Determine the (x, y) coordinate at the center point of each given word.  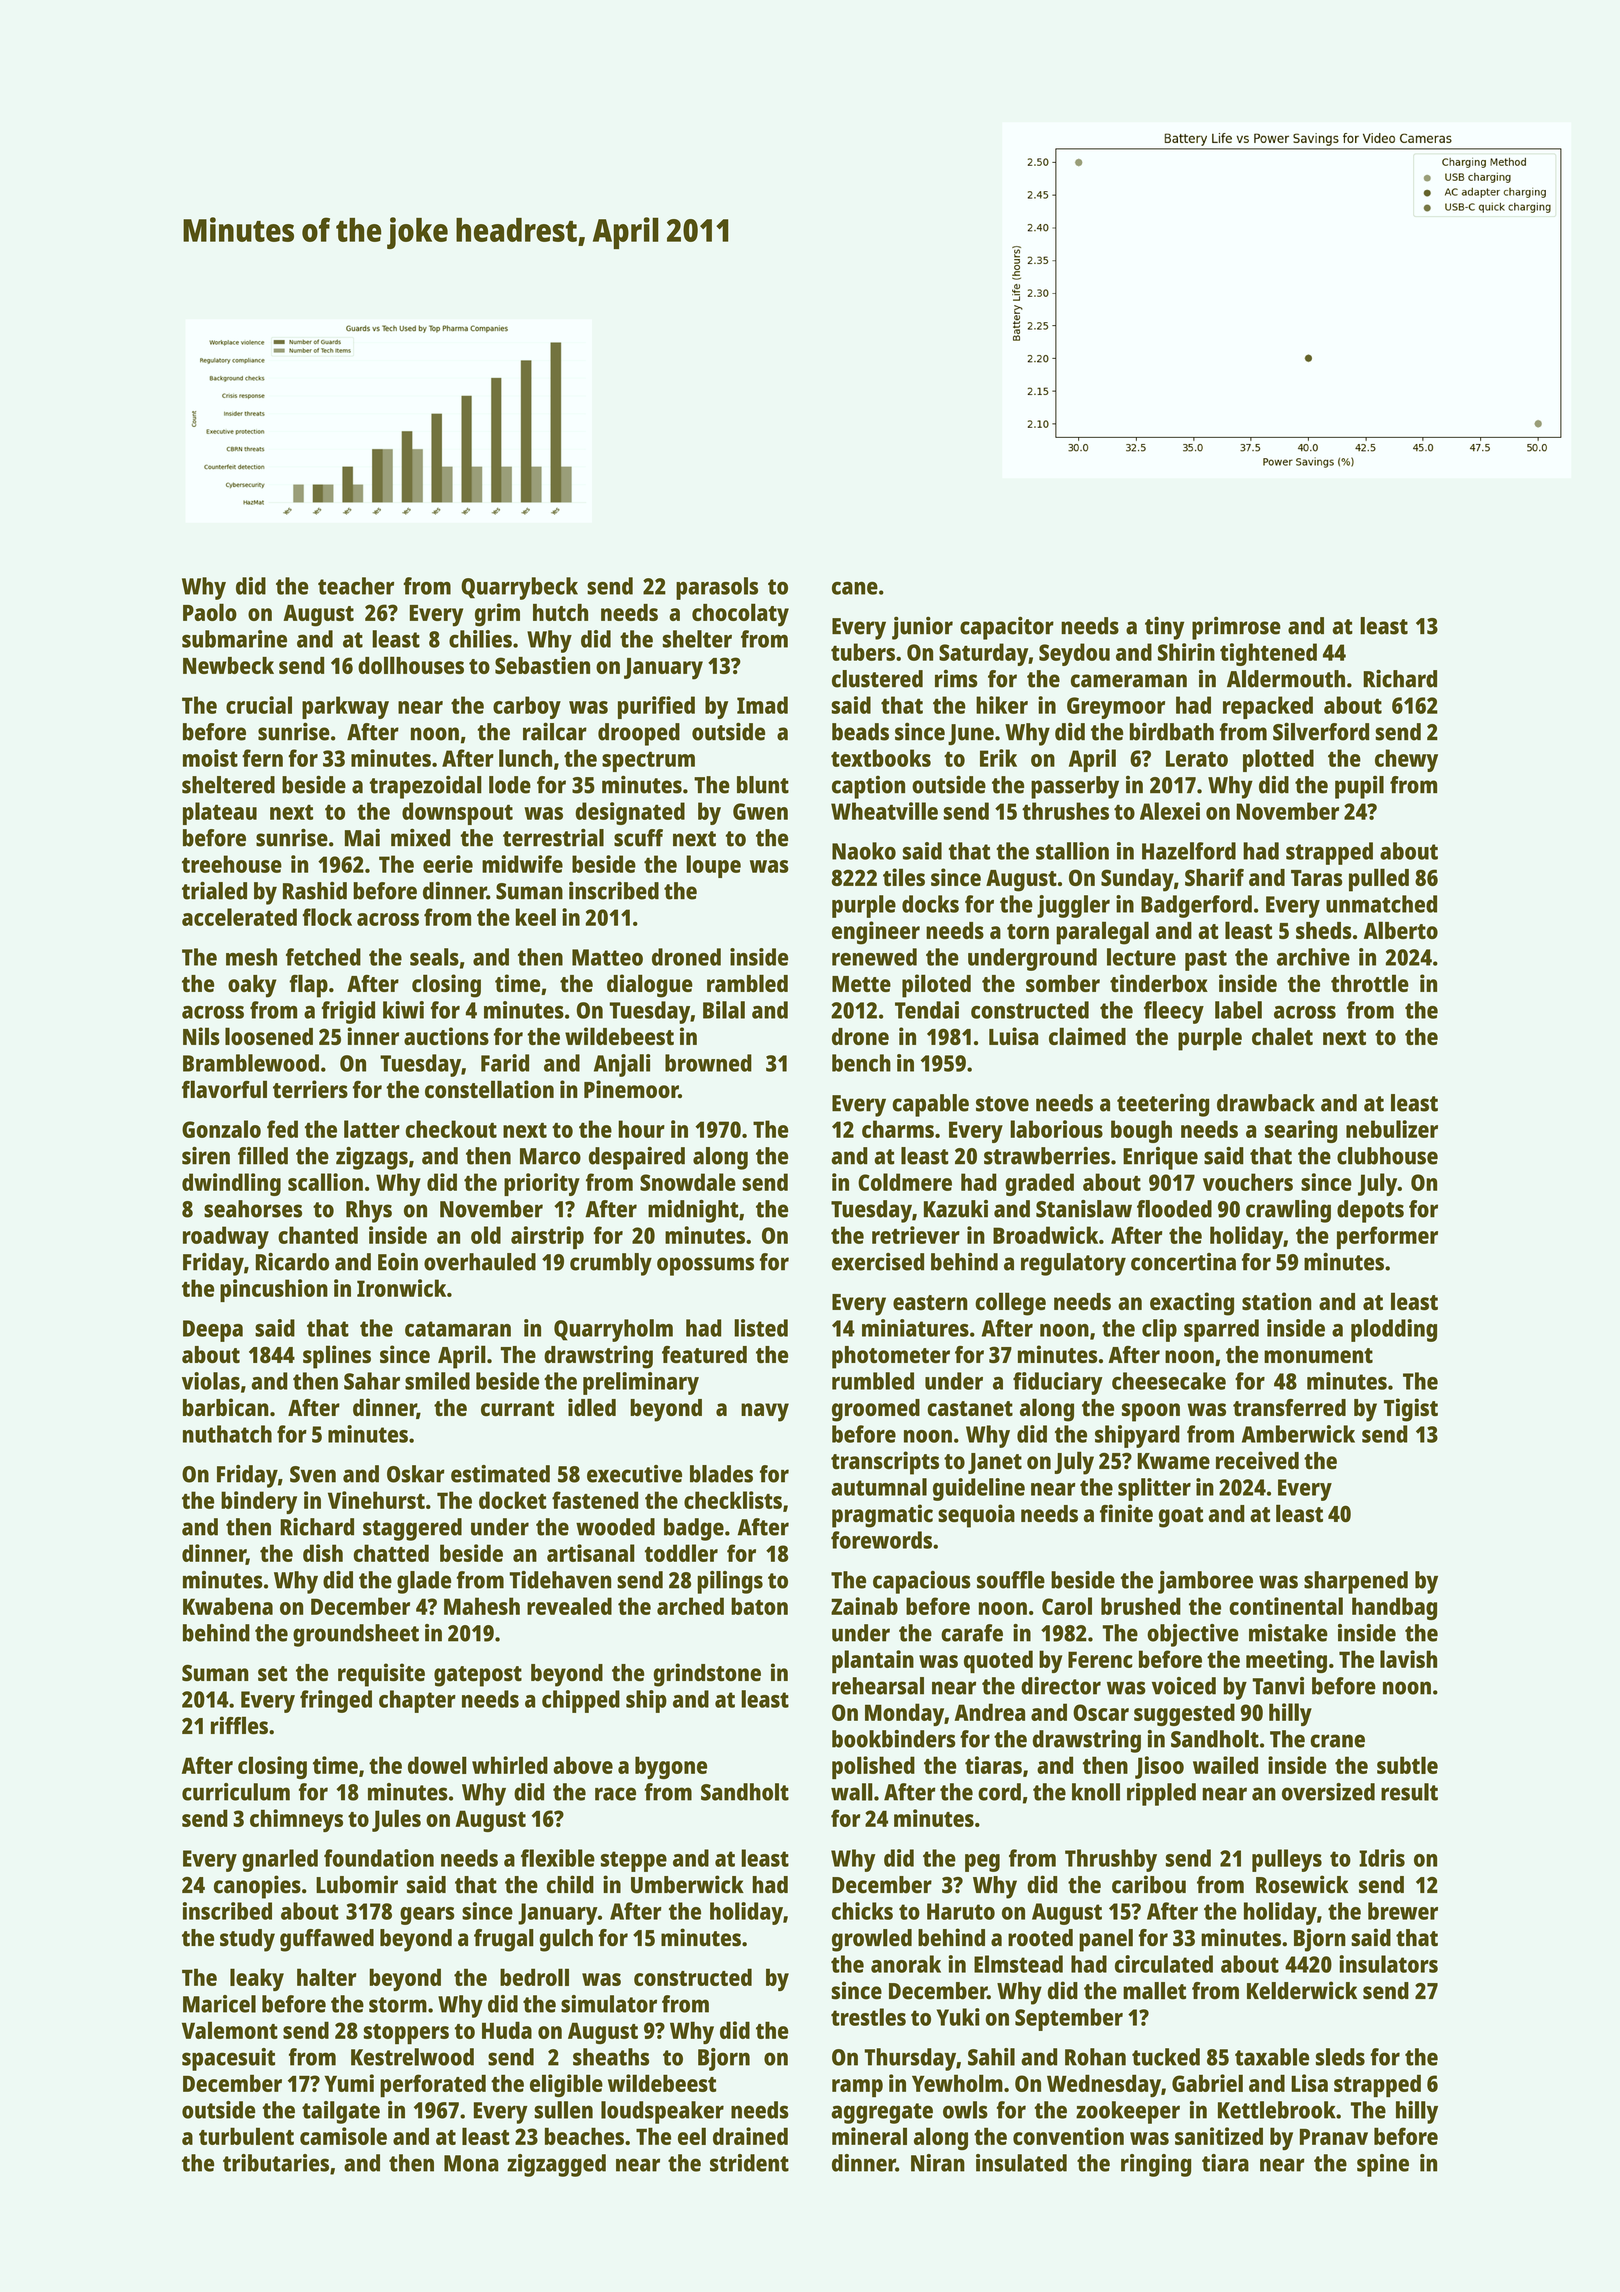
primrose (1236, 628)
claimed (1087, 1036)
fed (282, 1129)
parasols (717, 588)
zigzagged (556, 2165)
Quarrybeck (519, 588)
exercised (878, 1262)
